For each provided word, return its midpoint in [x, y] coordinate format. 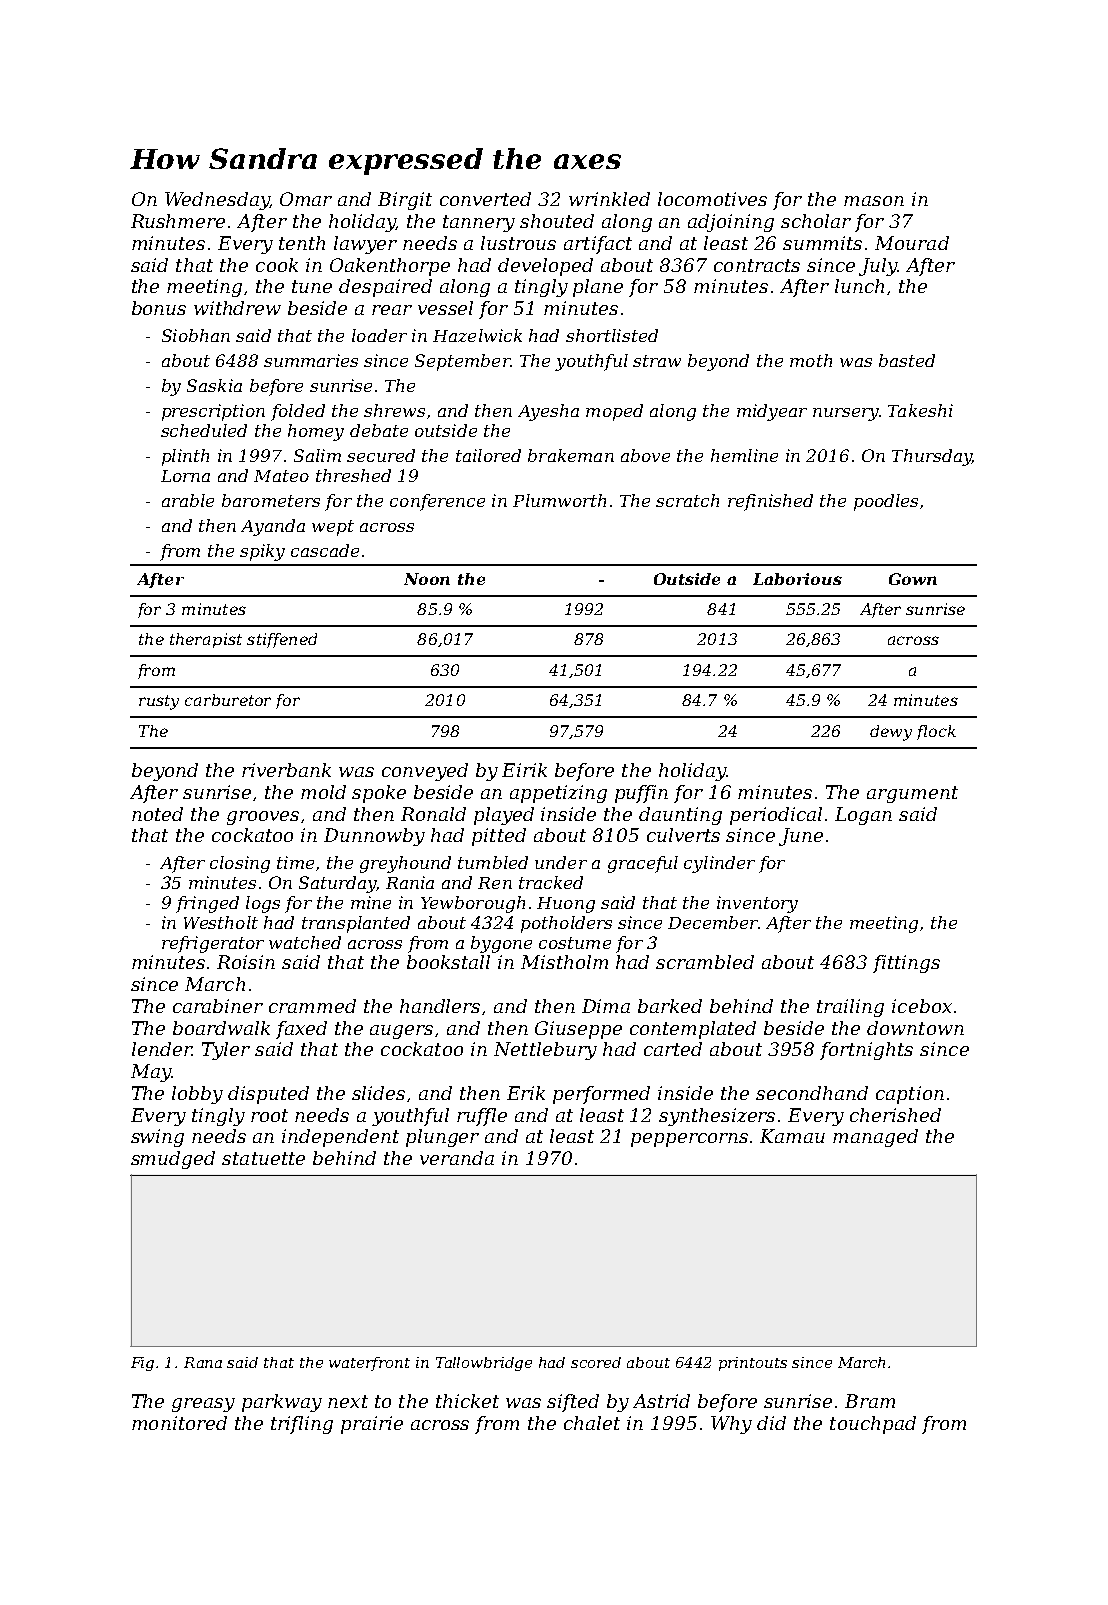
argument [912, 794]
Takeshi [920, 410]
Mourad [912, 243]
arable [188, 500]
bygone [501, 944]
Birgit [405, 201]
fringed [207, 904]
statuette [263, 1158]
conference [437, 502]
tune [312, 286]
